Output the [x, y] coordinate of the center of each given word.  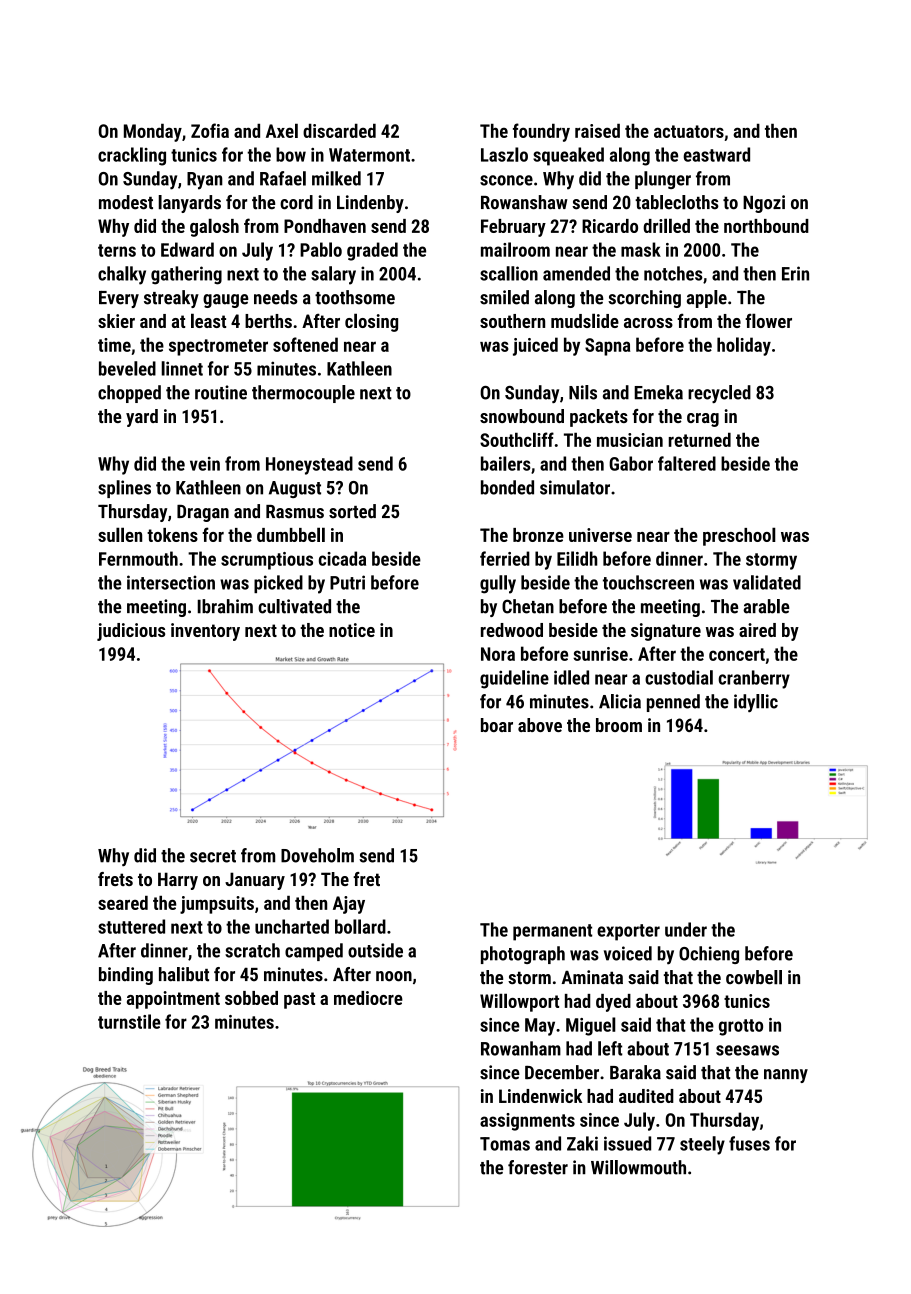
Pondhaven [325, 226]
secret [213, 856]
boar [497, 725]
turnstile [129, 1021]
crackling [132, 156]
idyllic [756, 703]
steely [702, 1145]
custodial [679, 677]
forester [538, 1167]
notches [673, 273]
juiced [535, 346]
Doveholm [317, 855]
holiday [744, 346]
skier [116, 321]
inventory [205, 632]
